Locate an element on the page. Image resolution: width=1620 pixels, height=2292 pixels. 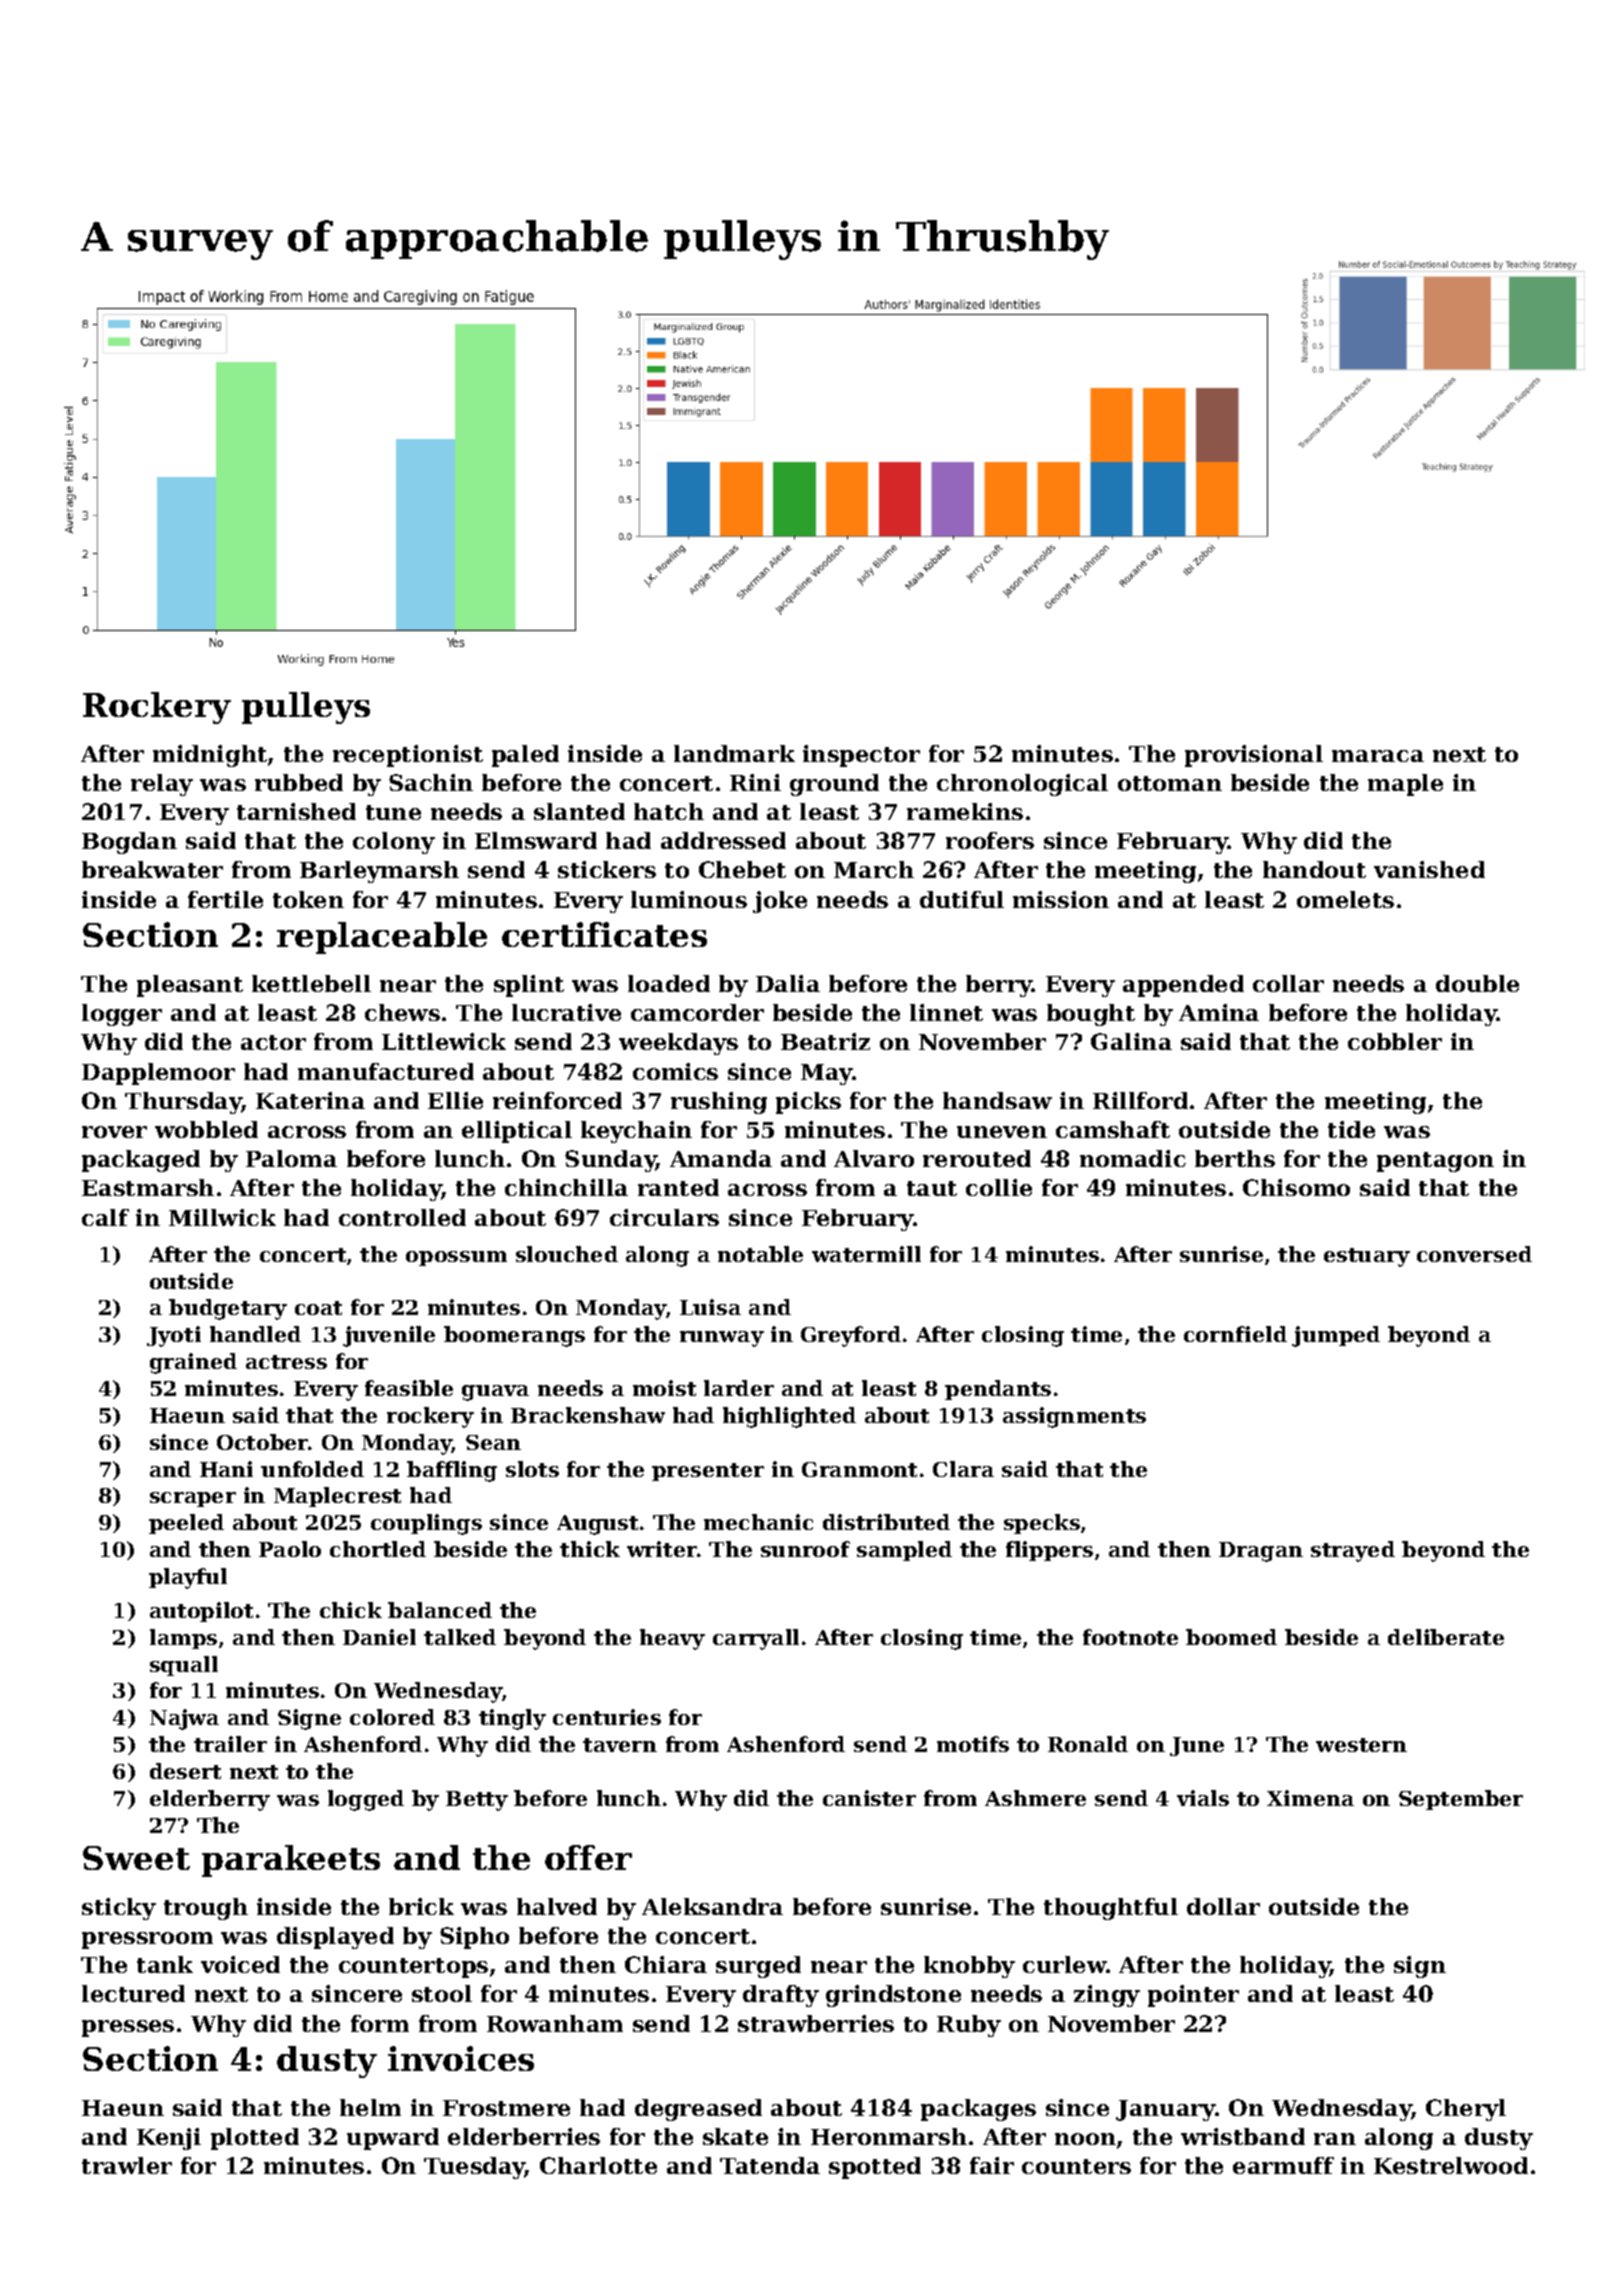
western is located at coordinates (1361, 1745).
